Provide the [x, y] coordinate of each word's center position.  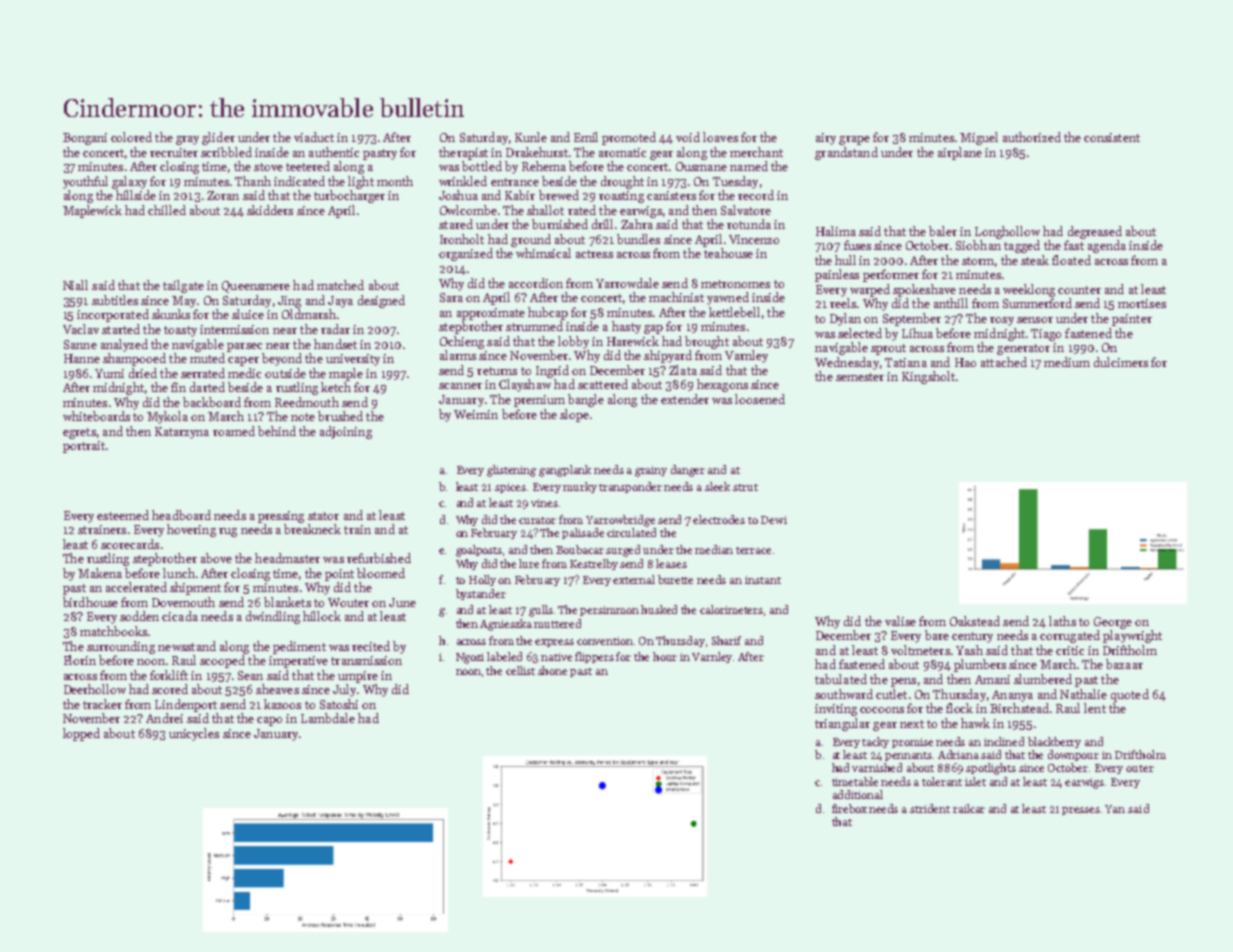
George [1113, 623]
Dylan [845, 319]
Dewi [774, 520]
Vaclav [81, 329]
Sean [250, 675]
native [556, 657]
